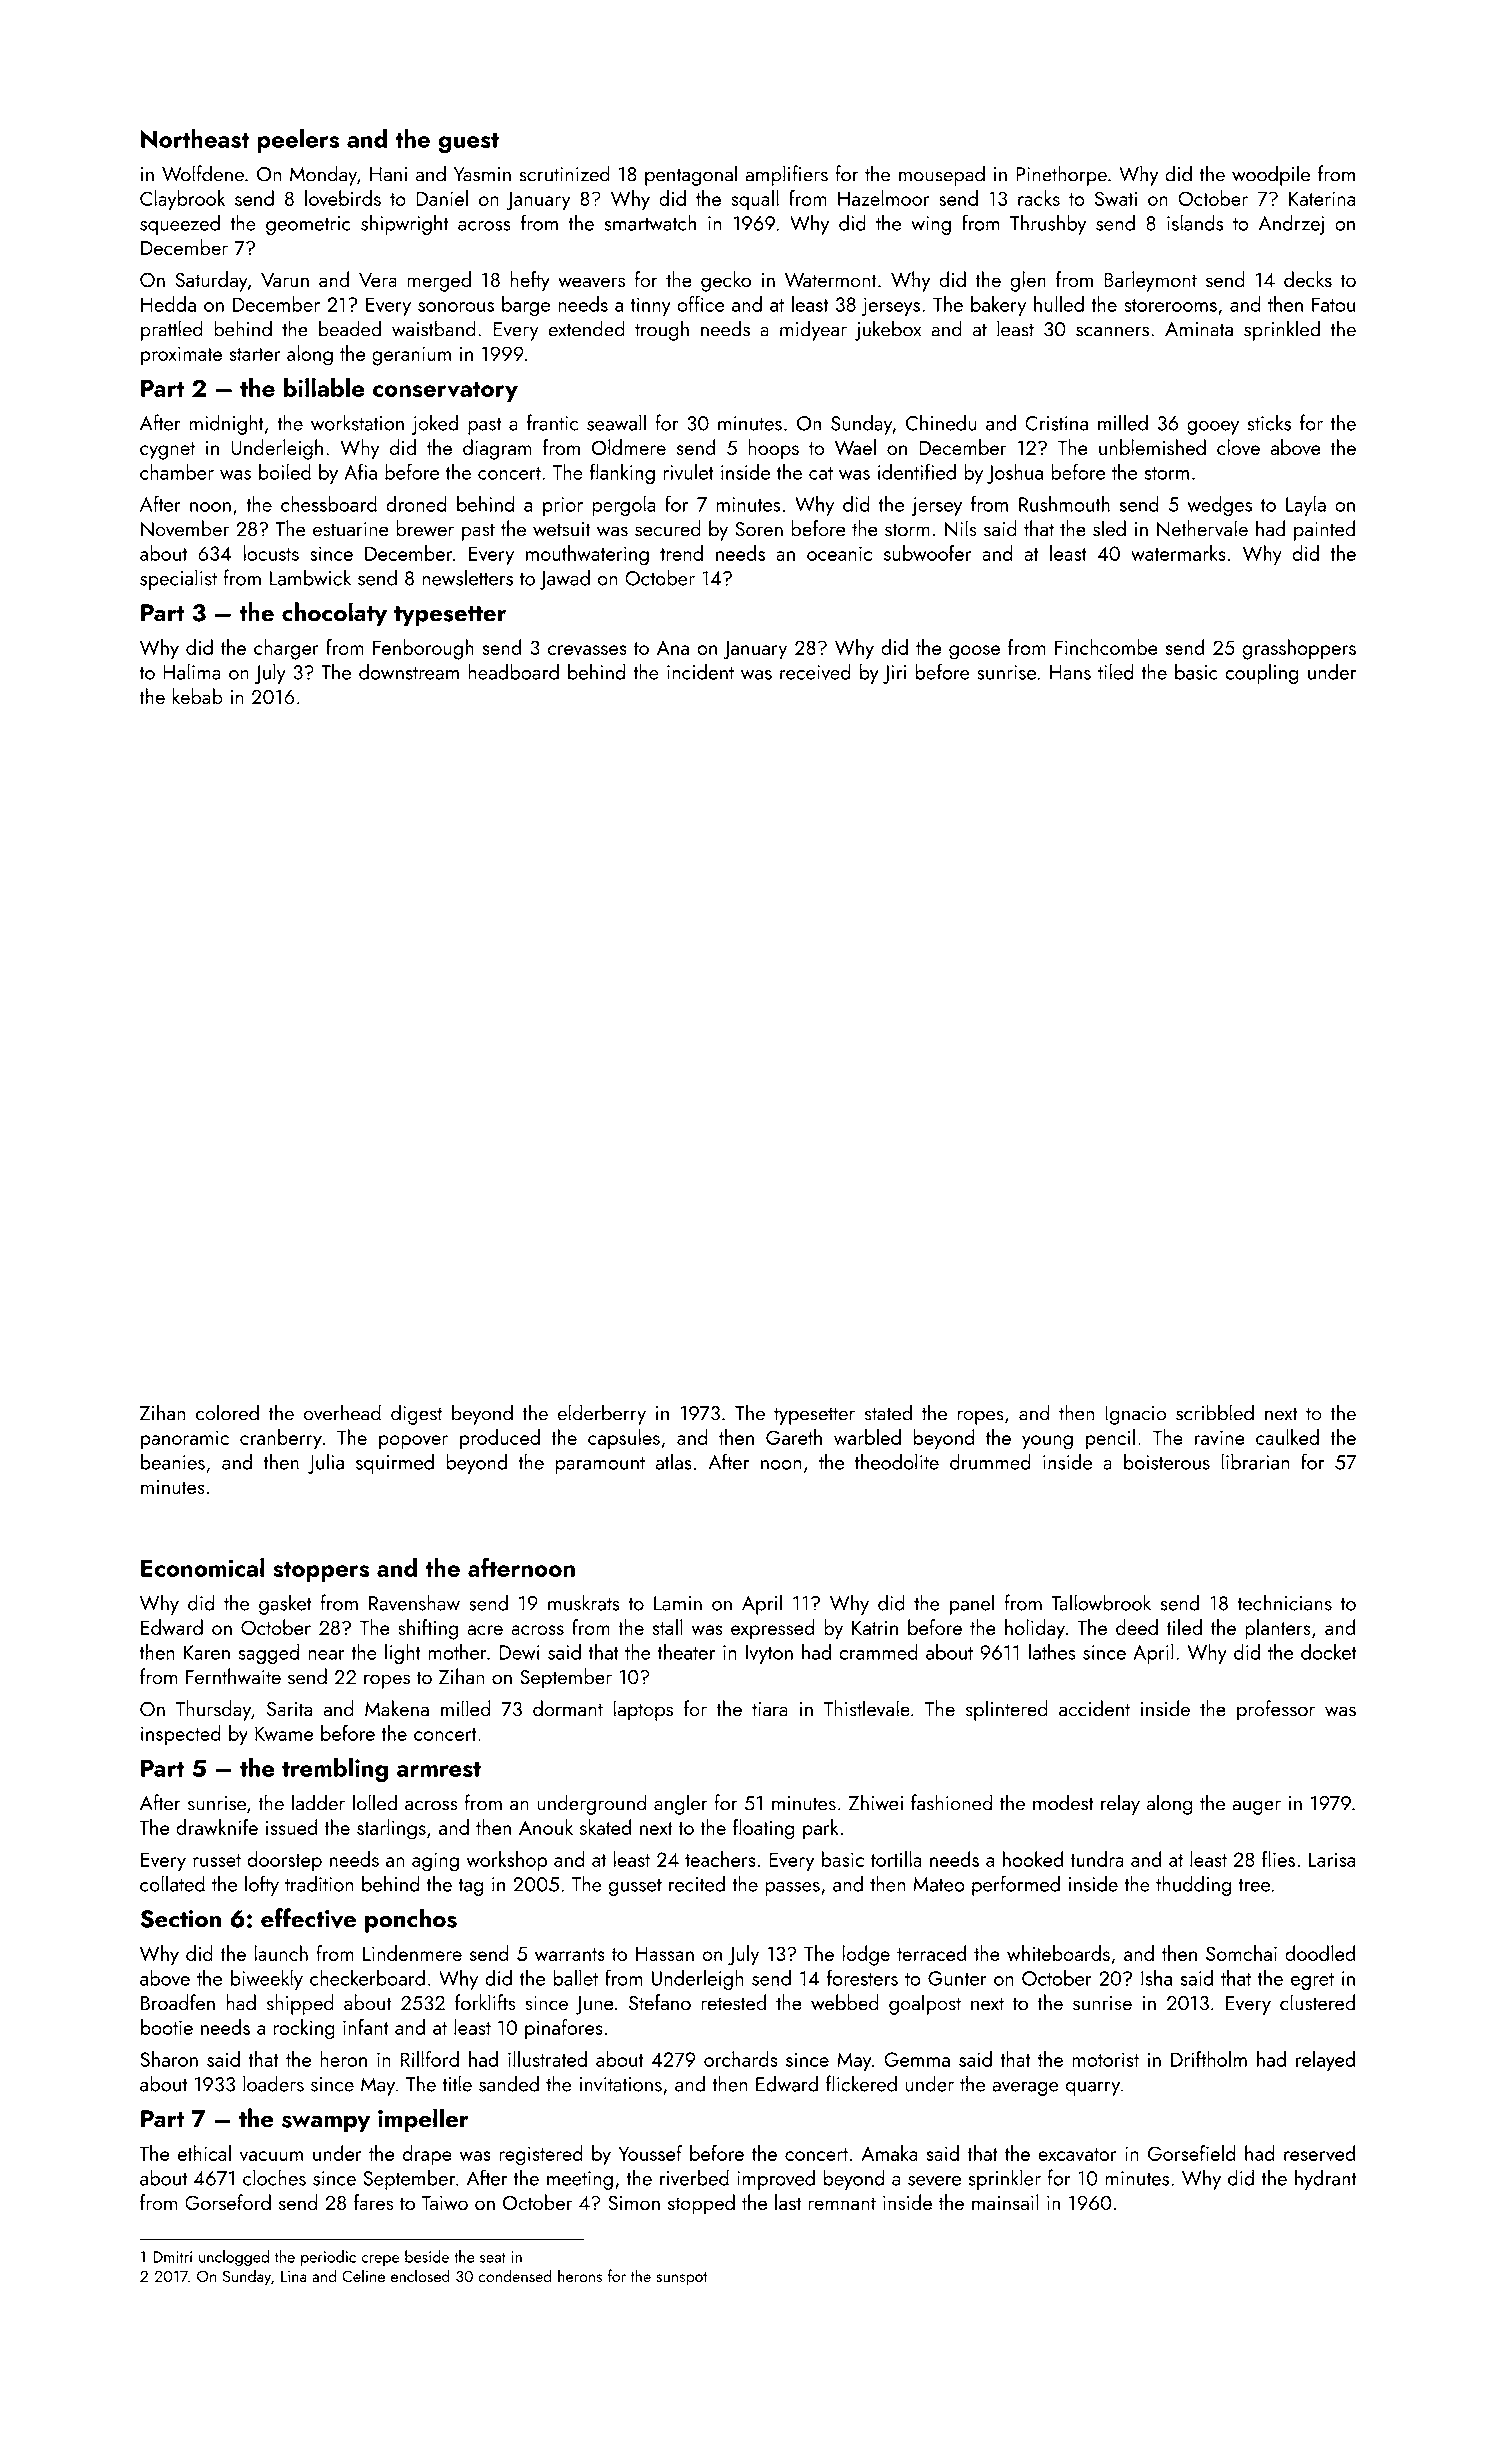 Image resolution: width=1496 pixels, height=2464 pixels. What do you see at coordinates (1215, 1412) in the screenshot?
I see `scribbled` at bounding box center [1215, 1412].
